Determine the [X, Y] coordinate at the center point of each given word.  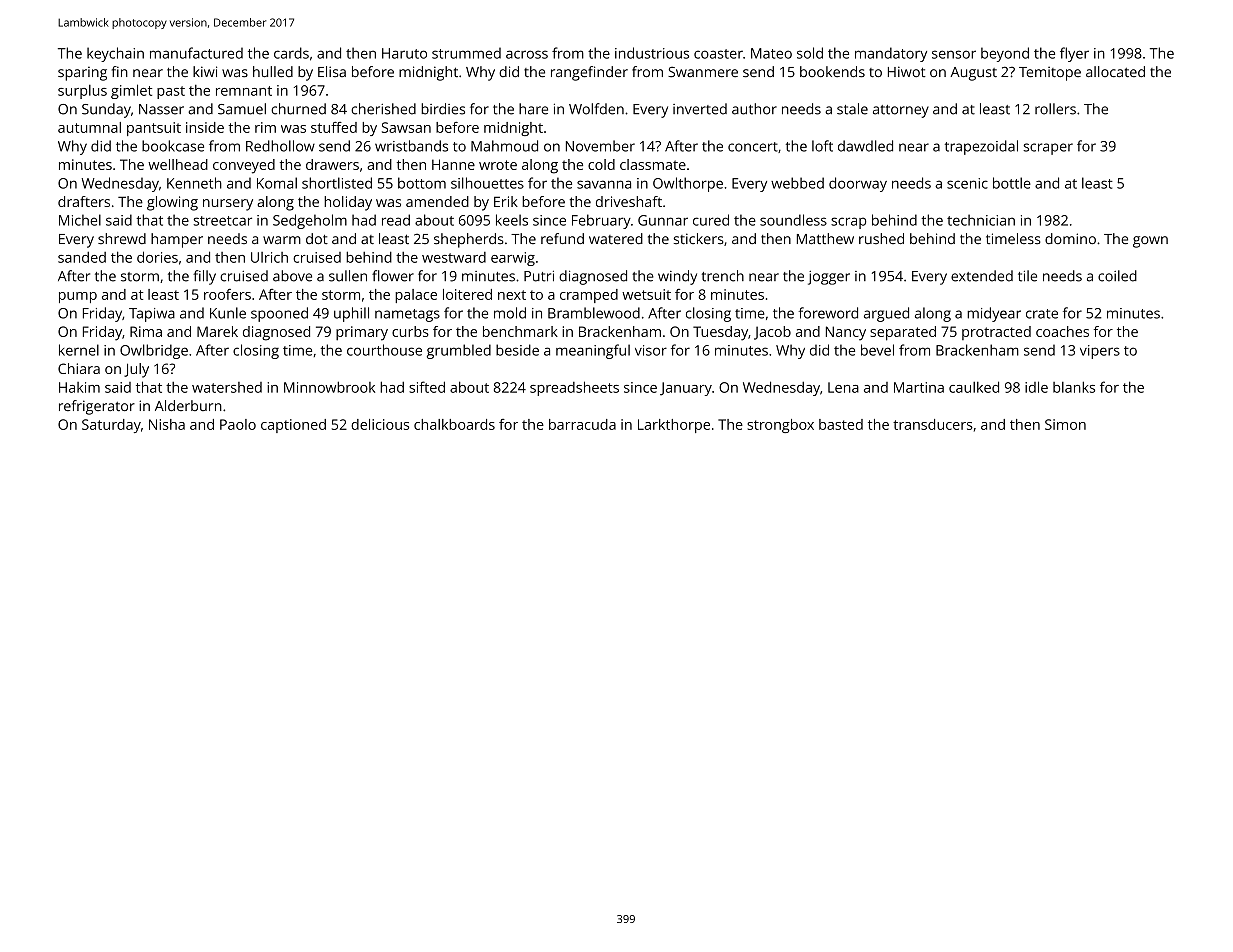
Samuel [242, 109]
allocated [1115, 71]
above [292, 276]
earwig [513, 259]
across [527, 54]
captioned [293, 426]
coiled [1117, 276]
